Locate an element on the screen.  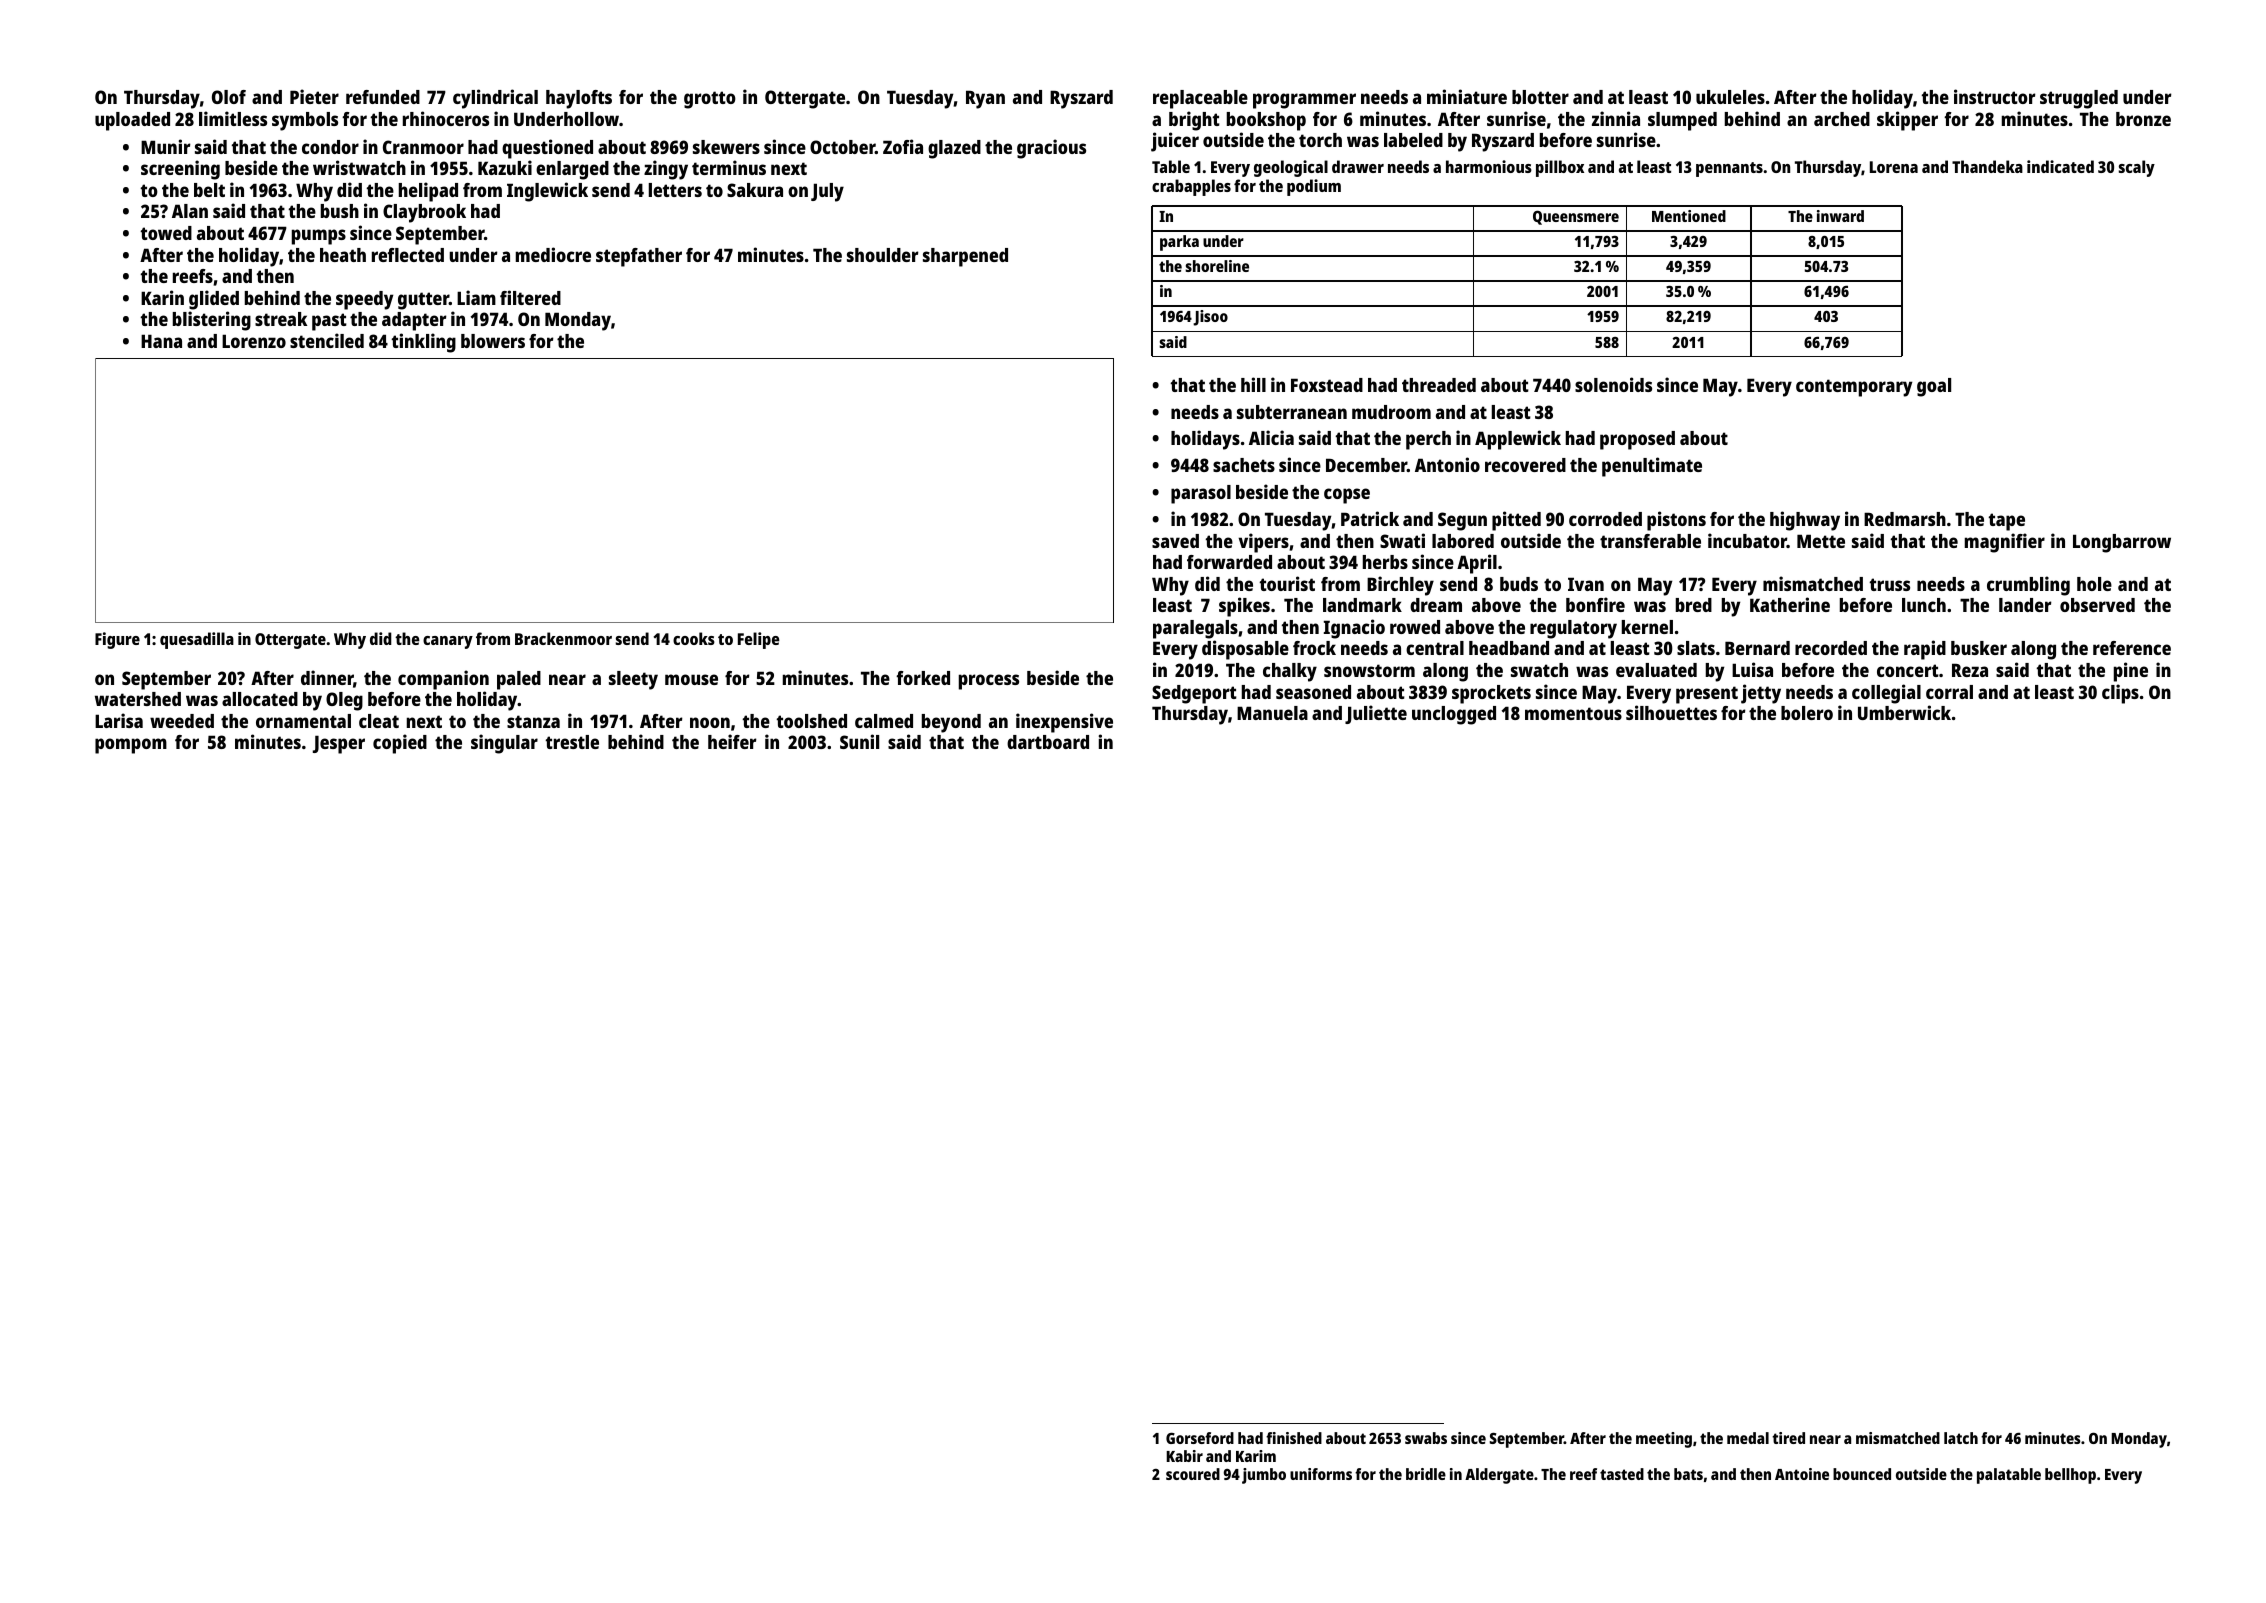
Jesper is located at coordinates (339, 744).
